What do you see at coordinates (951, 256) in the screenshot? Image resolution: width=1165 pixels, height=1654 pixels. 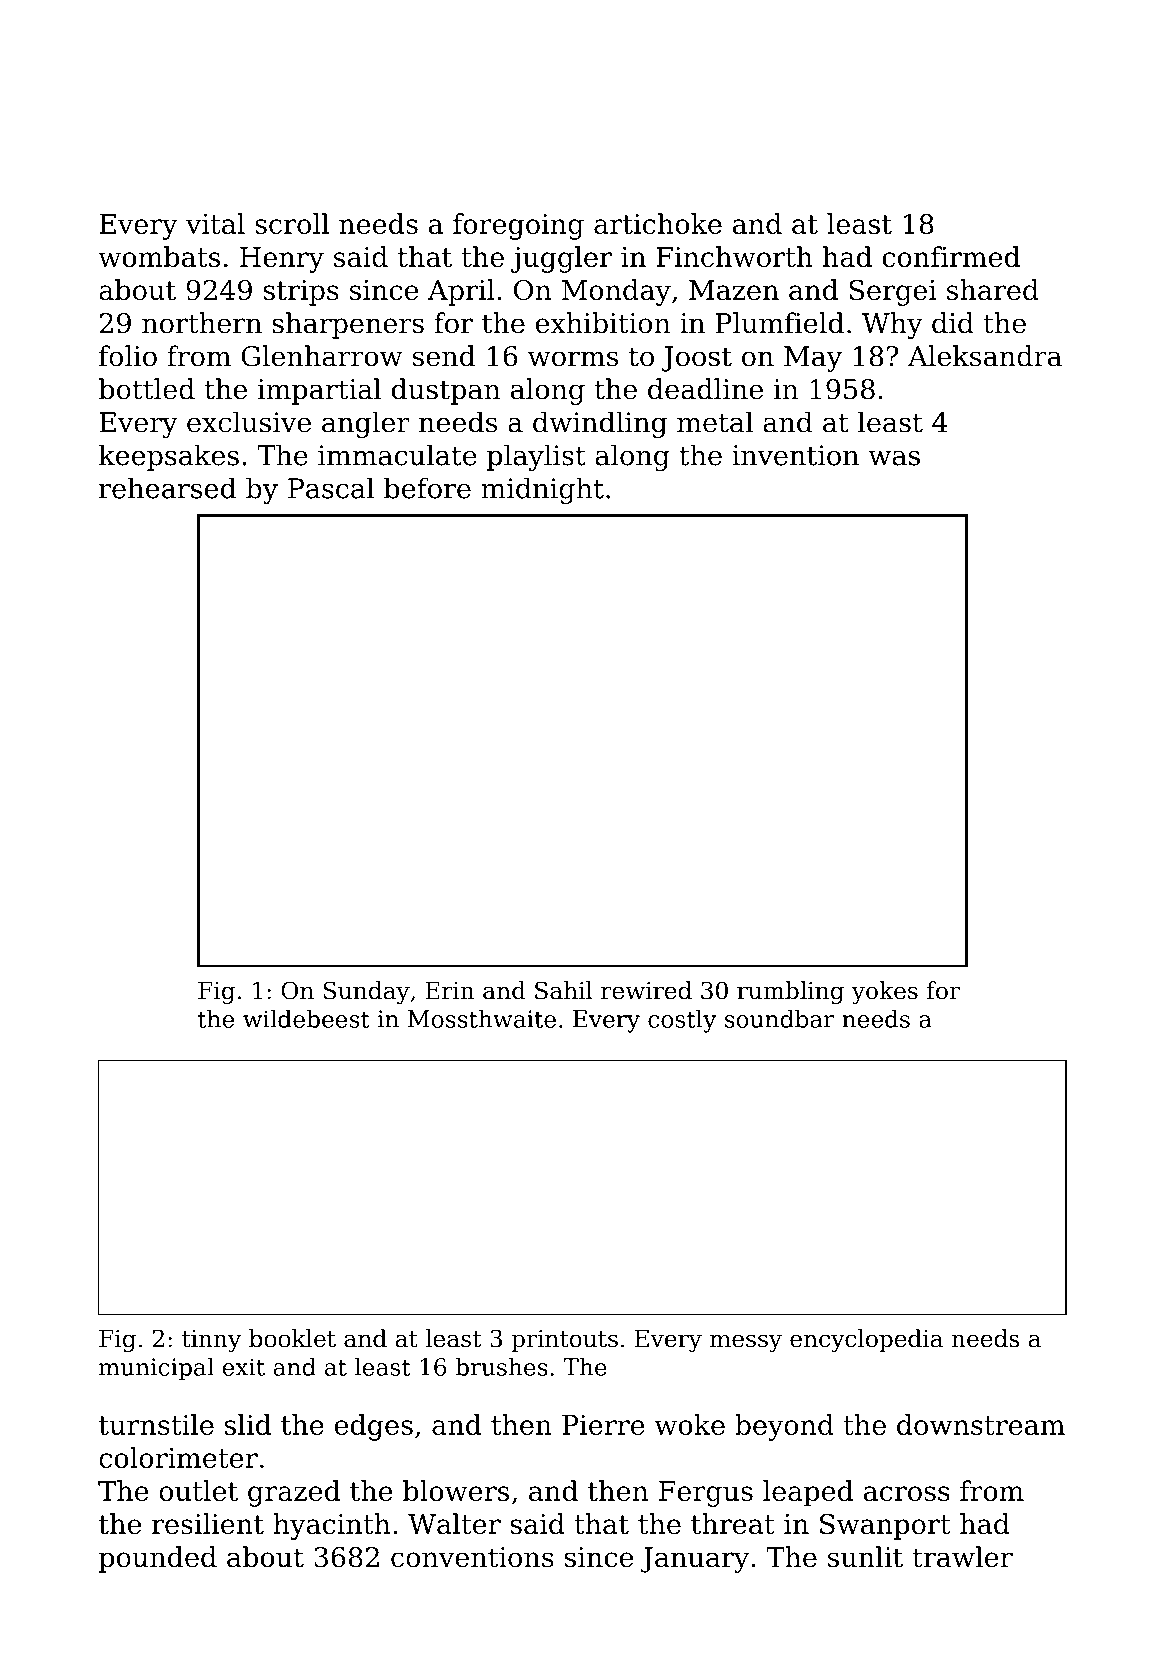 I see `confirmed` at bounding box center [951, 256].
